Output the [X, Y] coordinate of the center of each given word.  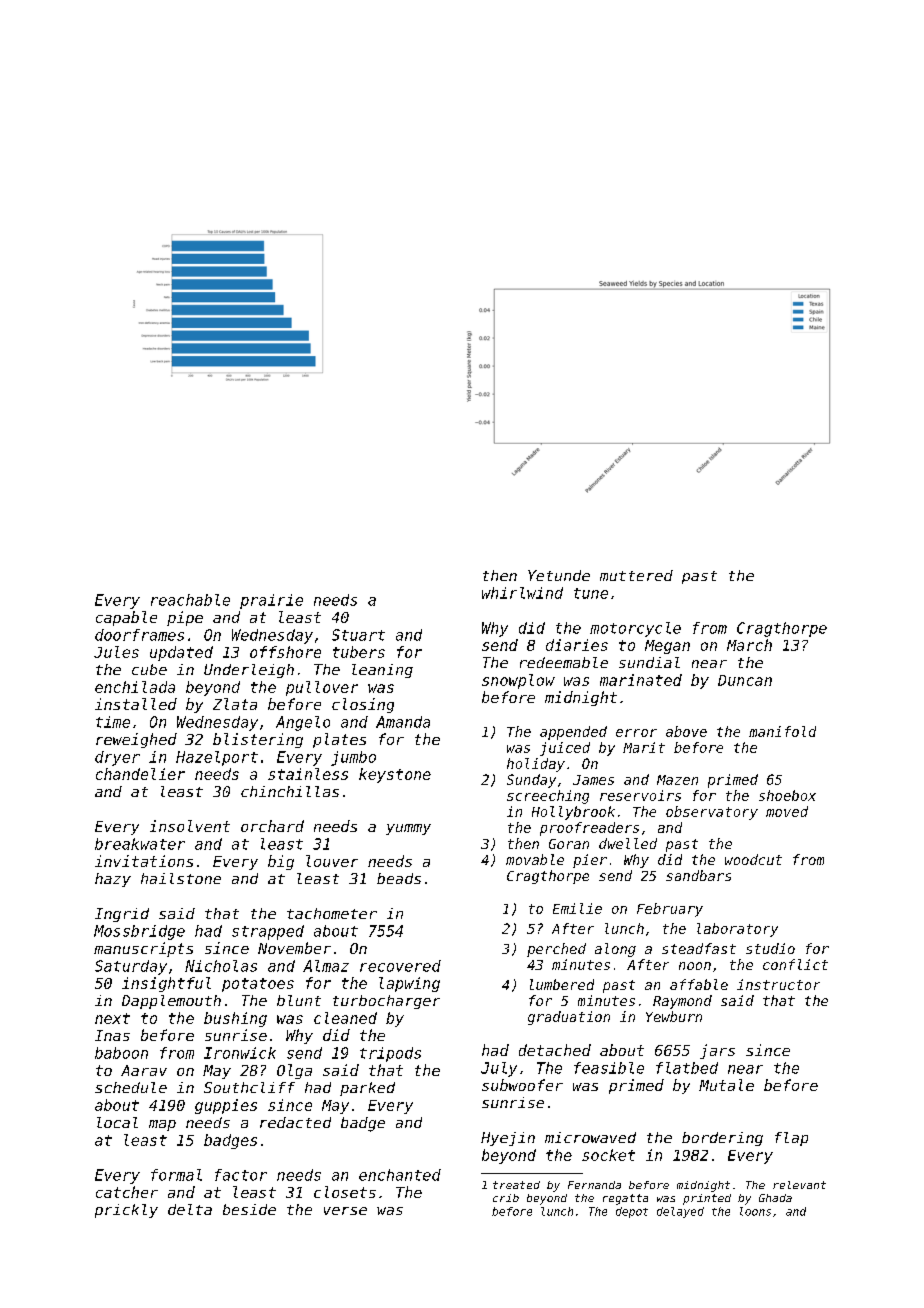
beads [399, 878]
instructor [778, 984]
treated [516, 1185]
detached [555, 1050]
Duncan [745, 680]
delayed [680, 1212]
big [281, 862]
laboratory [737, 930]
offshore [285, 652]
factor [241, 1175]
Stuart [358, 635]
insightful [166, 984]
